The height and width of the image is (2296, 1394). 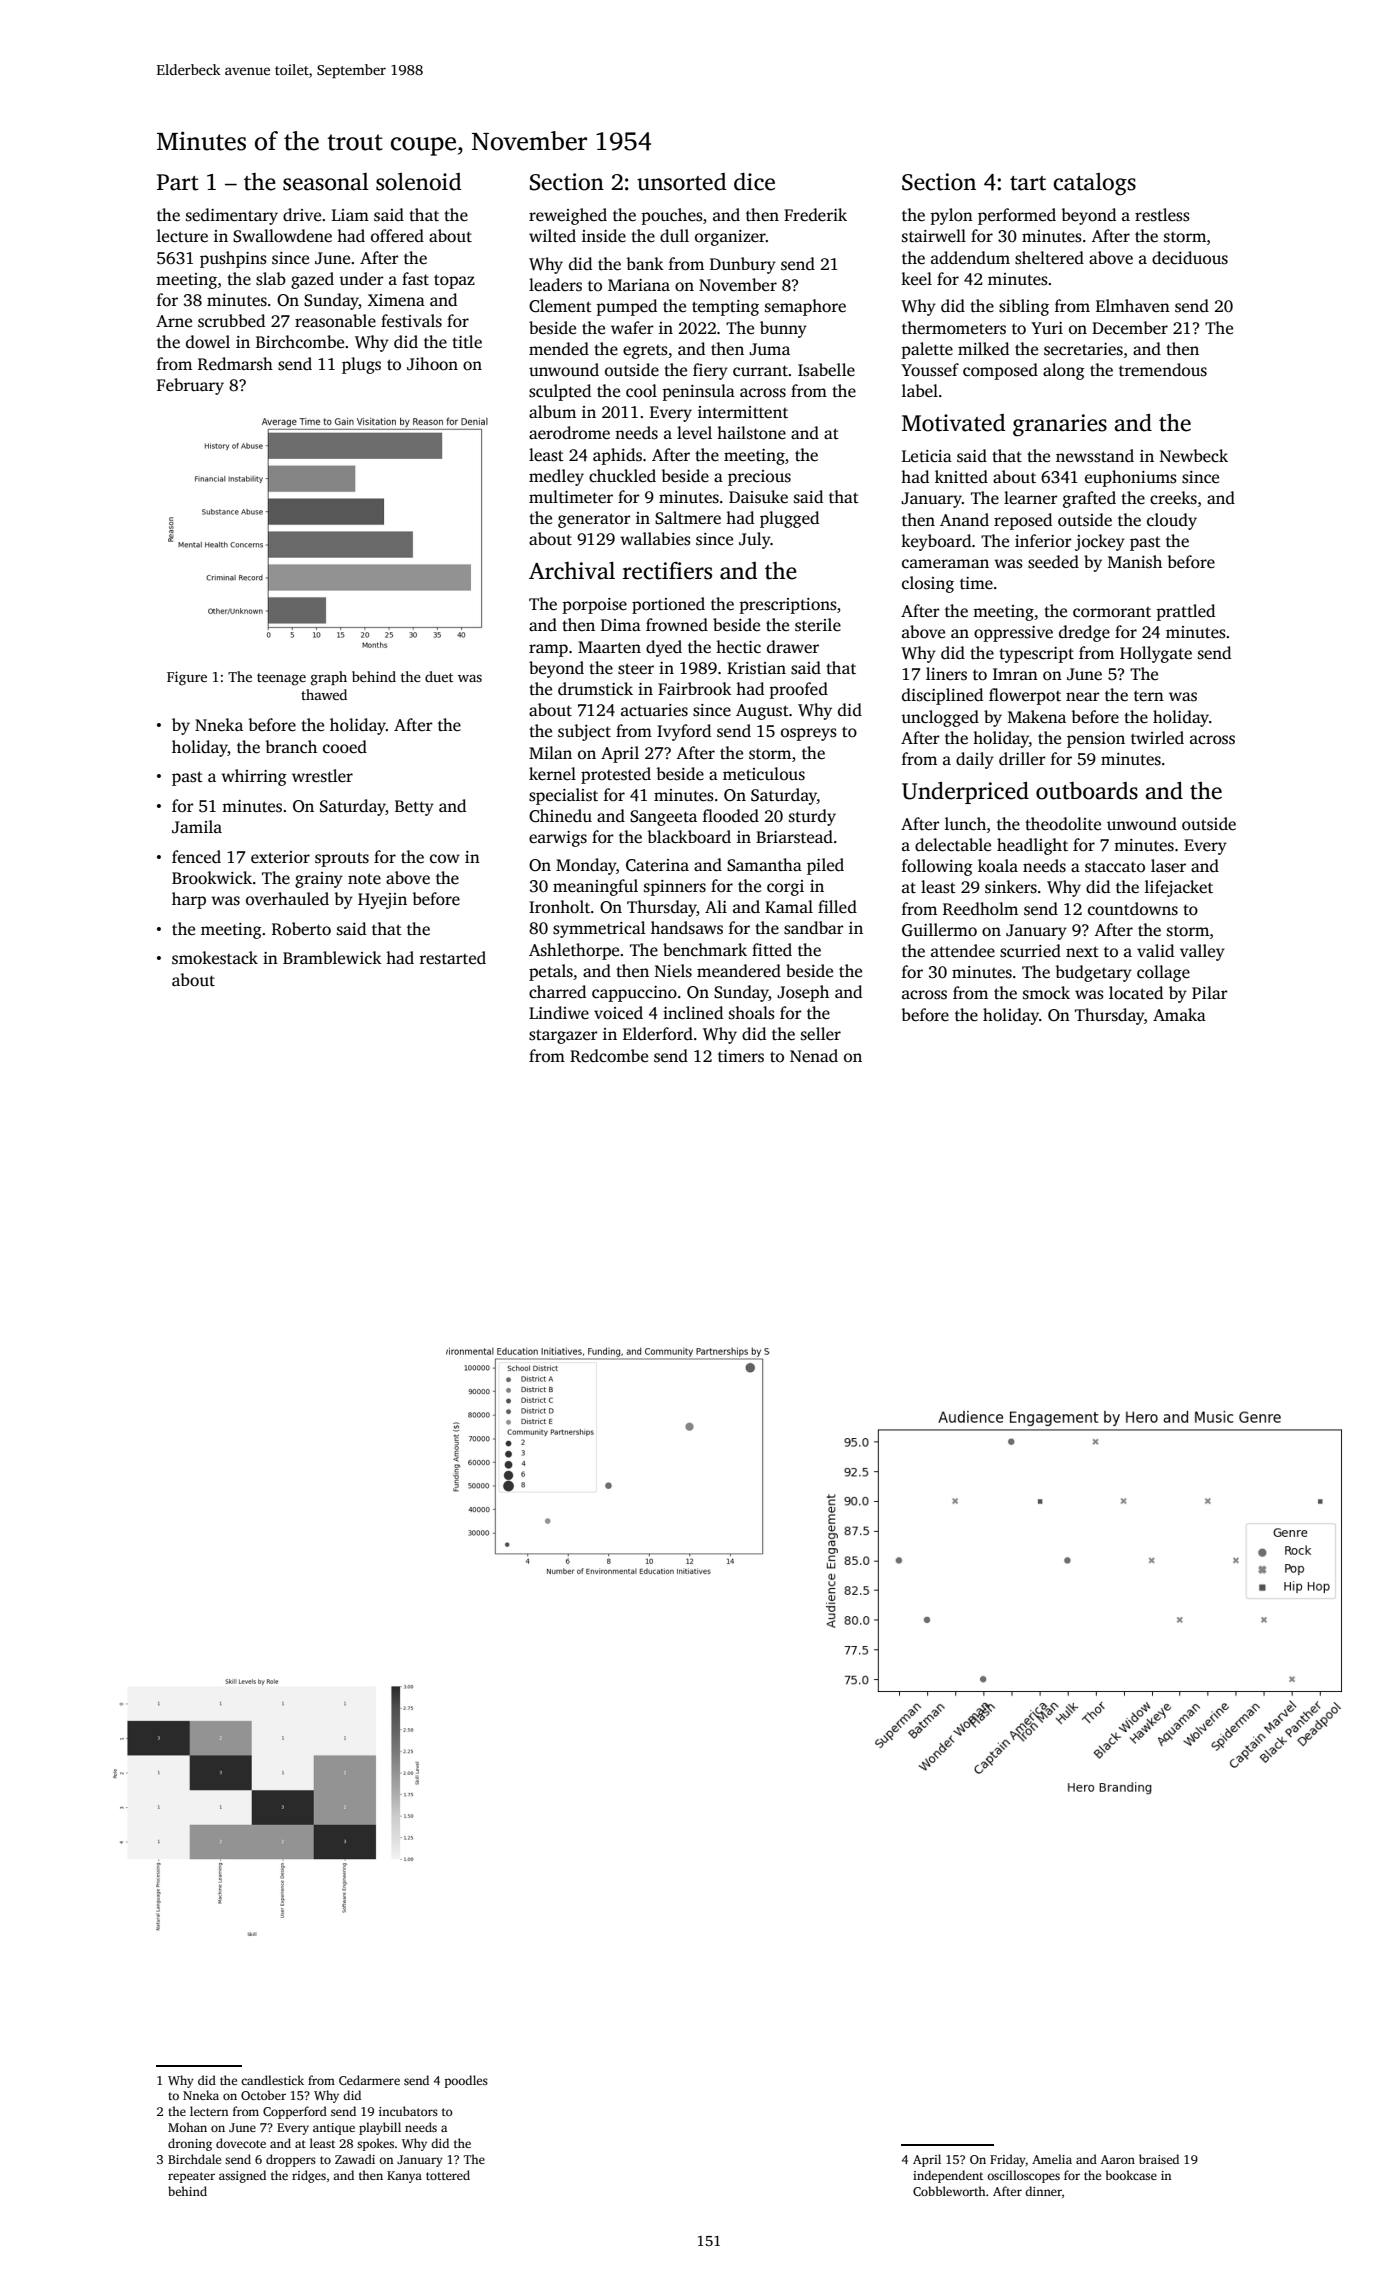 I want to click on repeater, so click(x=191, y=2177).
